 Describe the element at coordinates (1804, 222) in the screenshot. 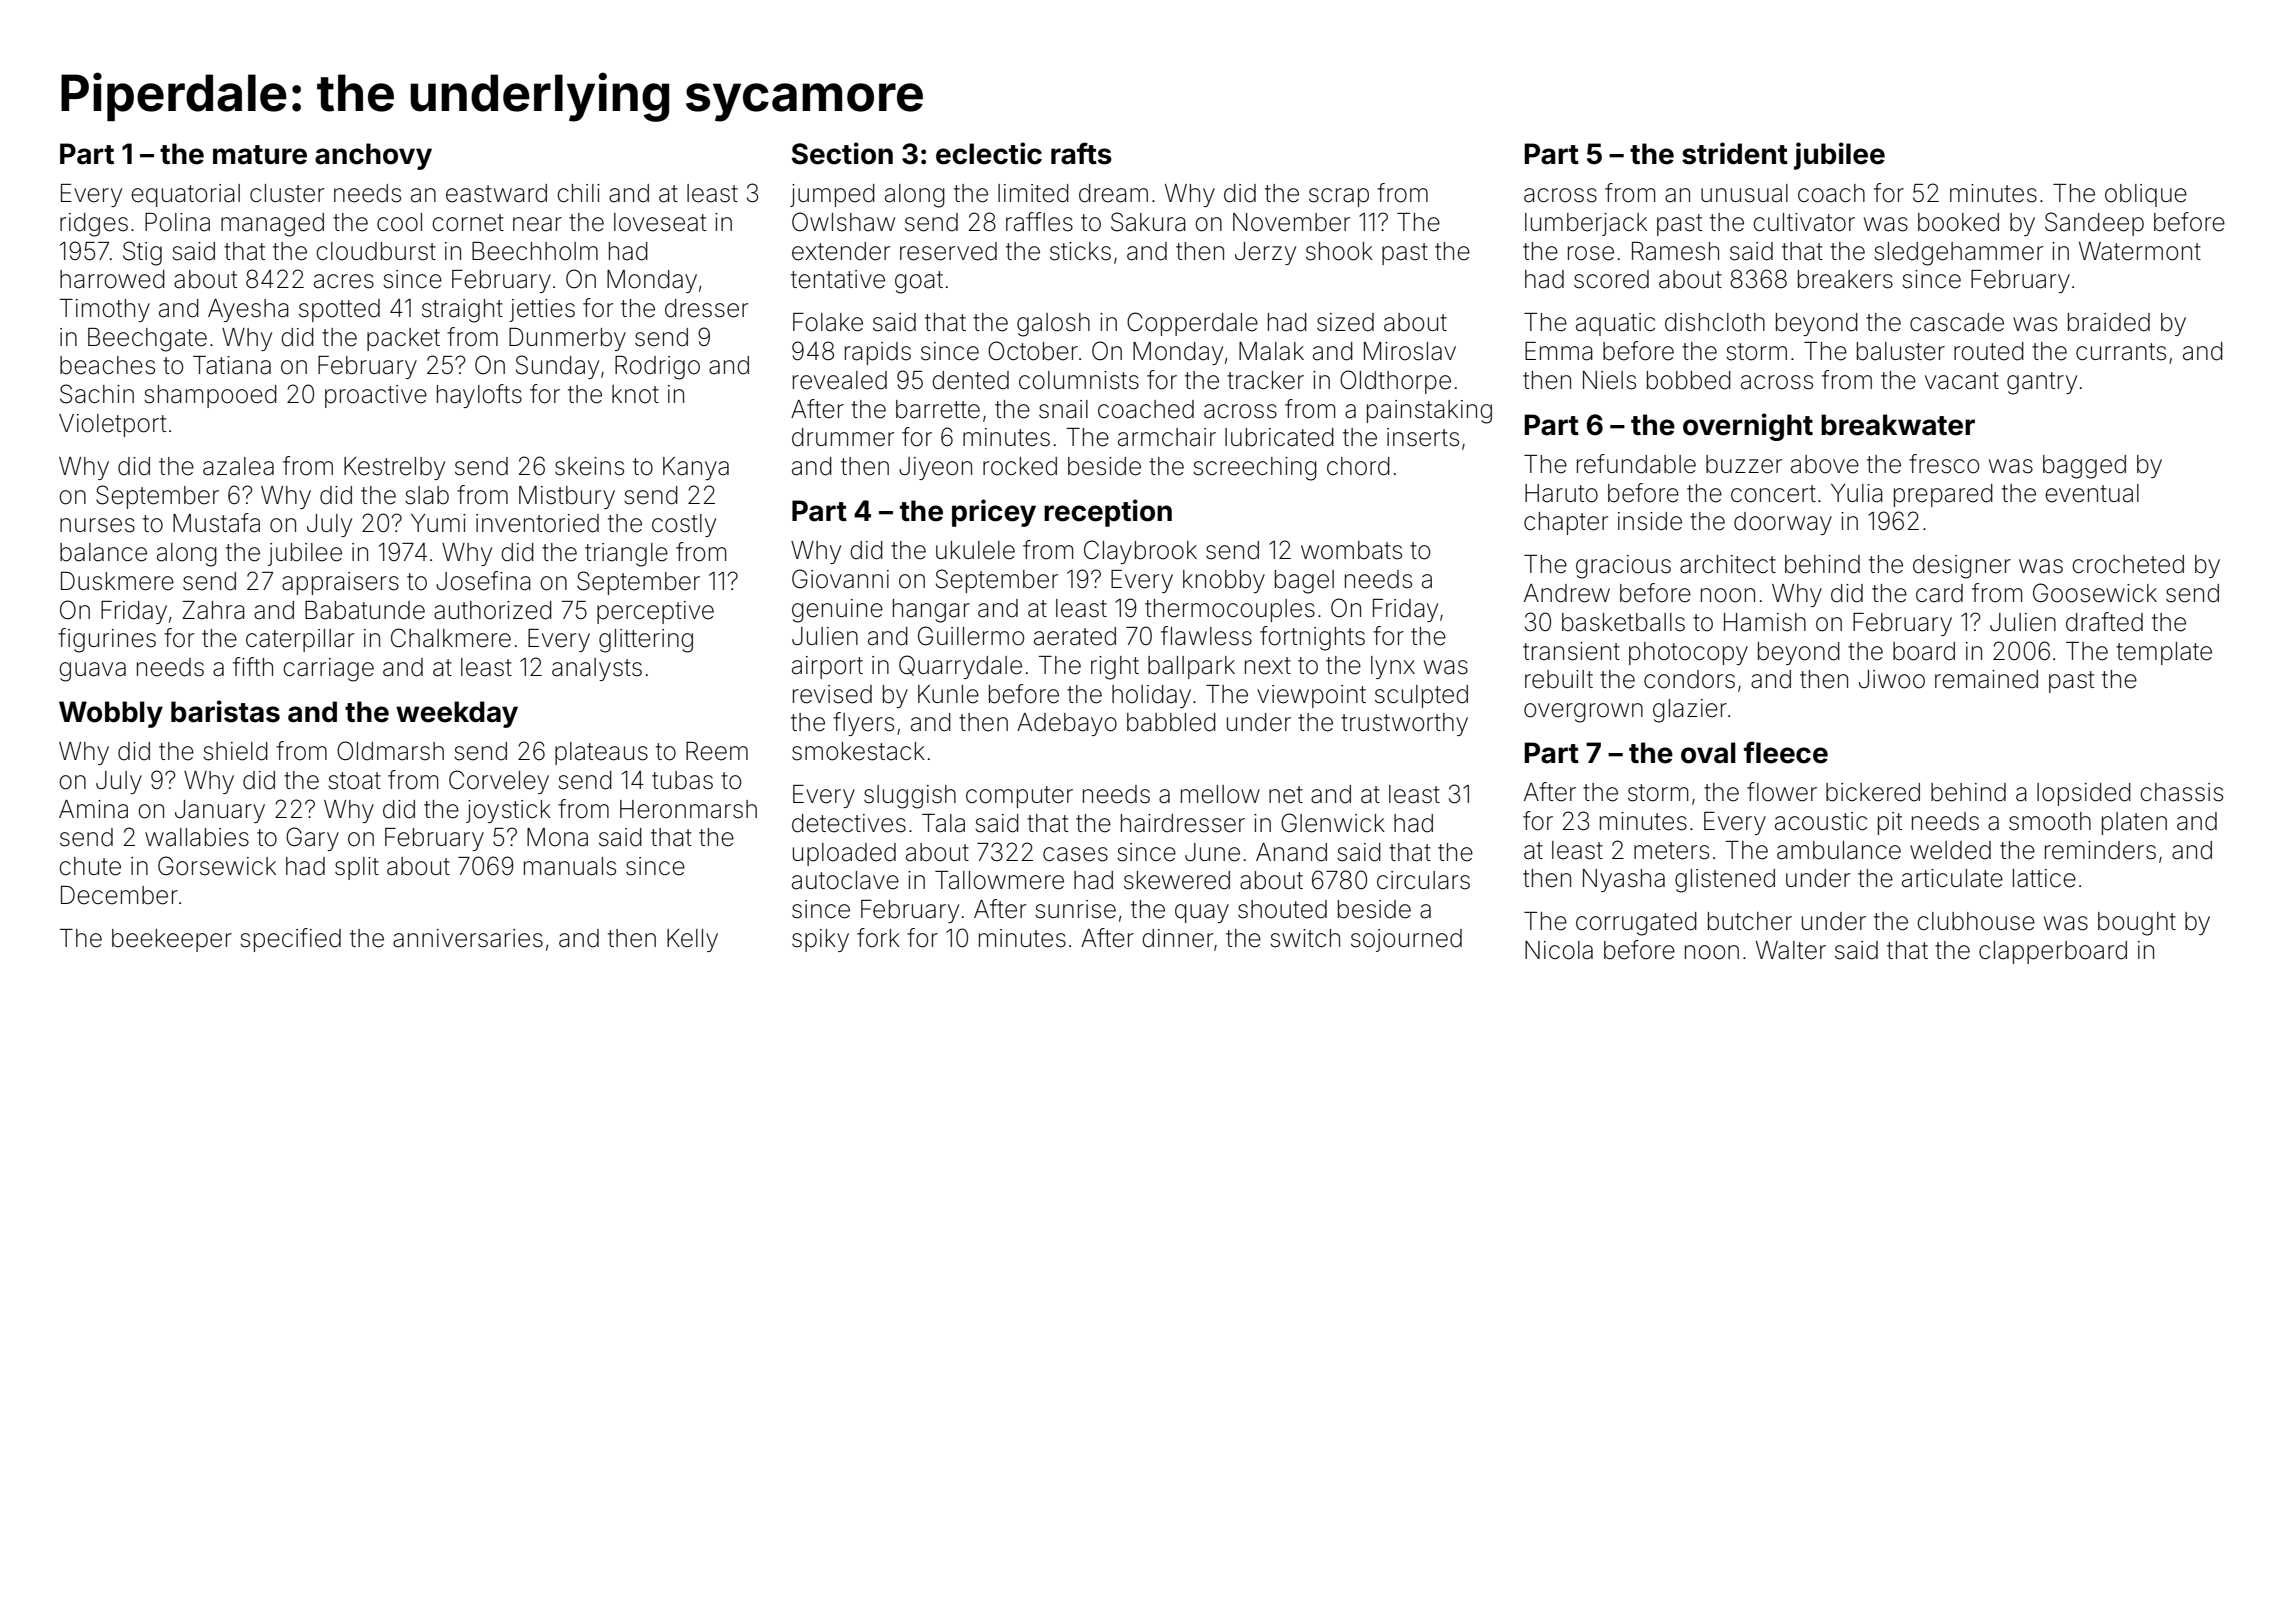

I see `cultivator` at that location.
